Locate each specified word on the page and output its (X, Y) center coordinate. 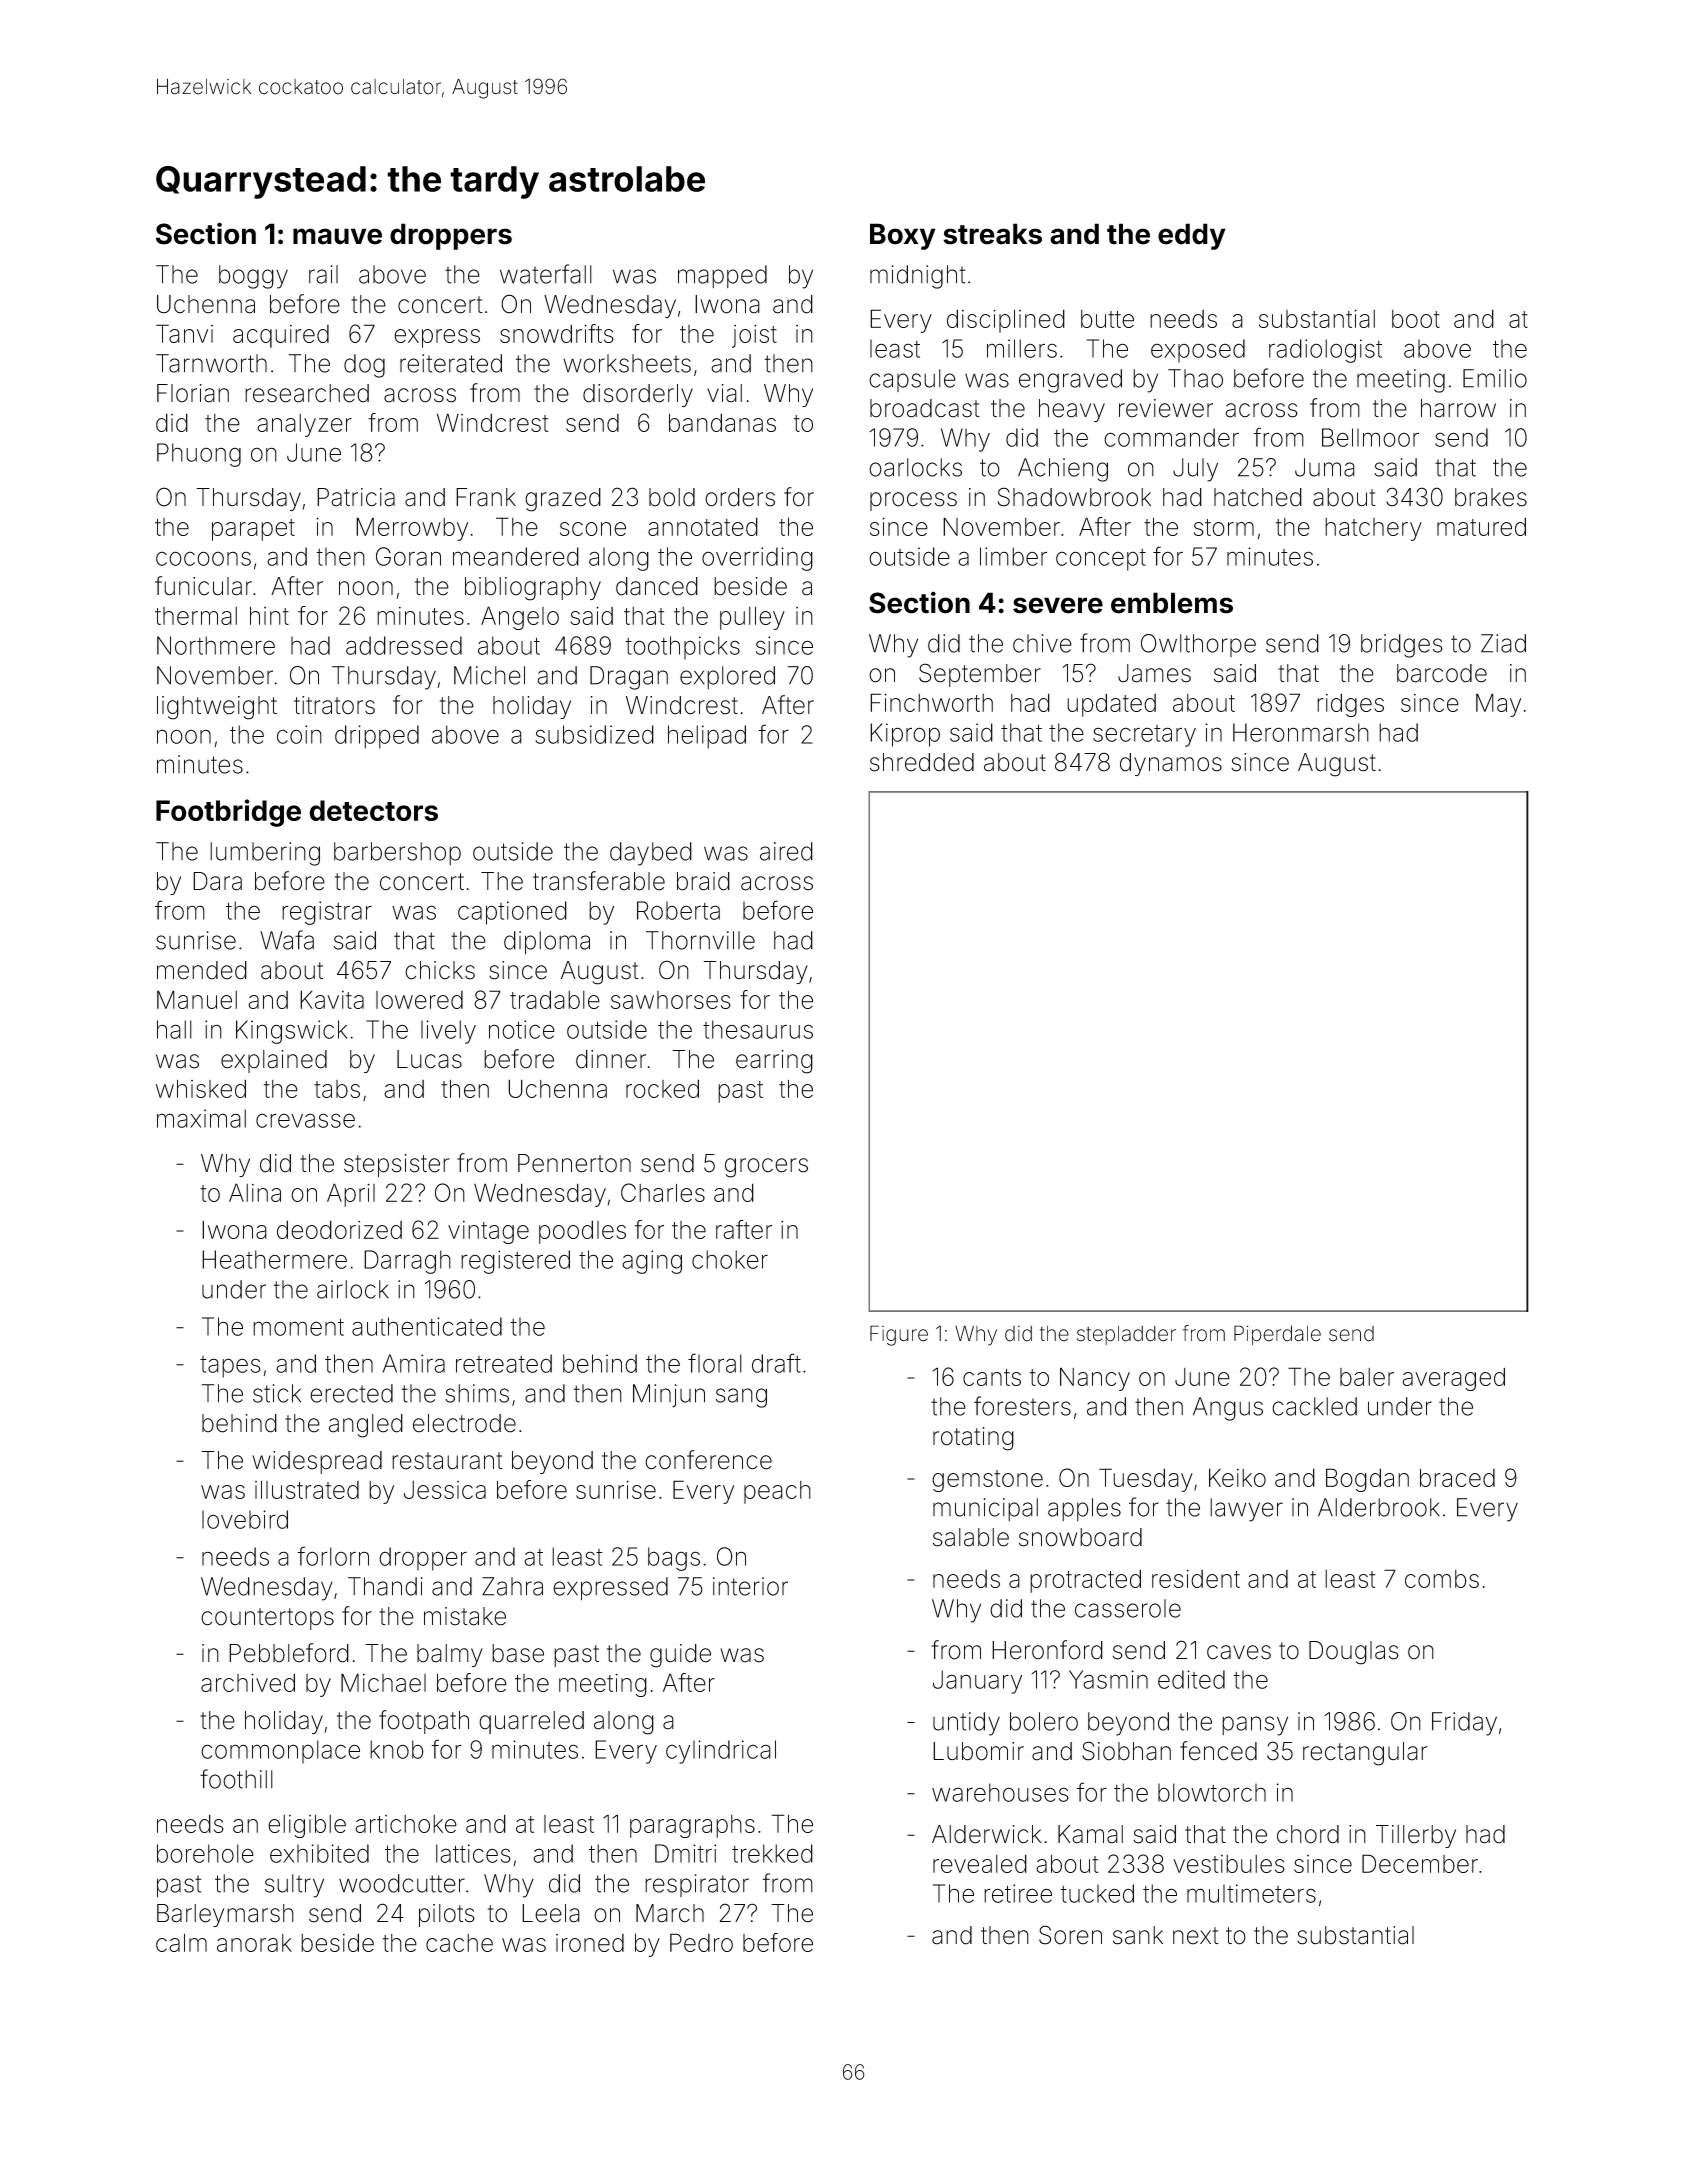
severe (1058, 605)
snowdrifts (557, 333)
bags (674, 1559)
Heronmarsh (1301, 732)
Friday (1464, 1724)
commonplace (280, 1752)
